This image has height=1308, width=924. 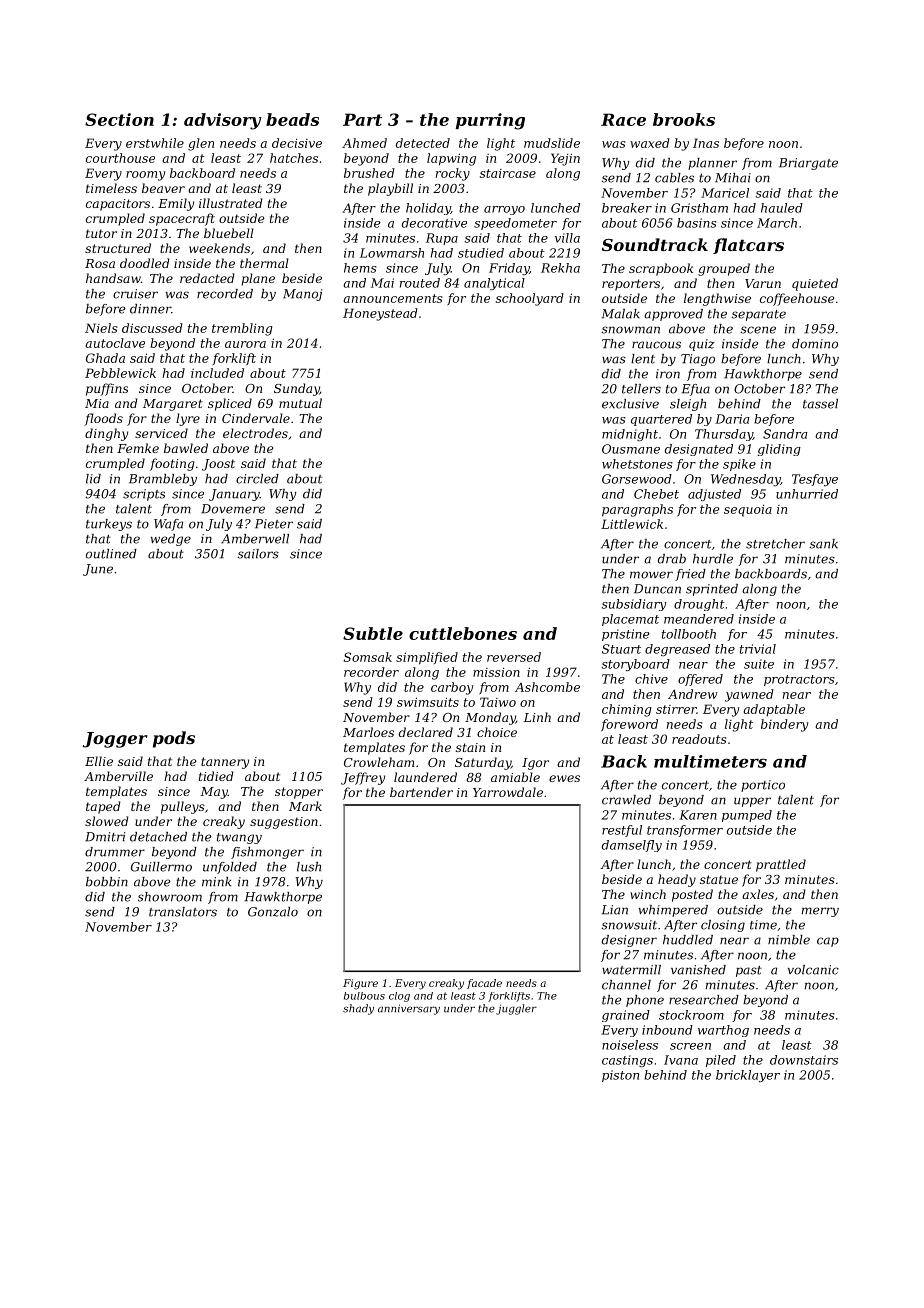 I want to click on wedge, so click(x=171, y=540).
